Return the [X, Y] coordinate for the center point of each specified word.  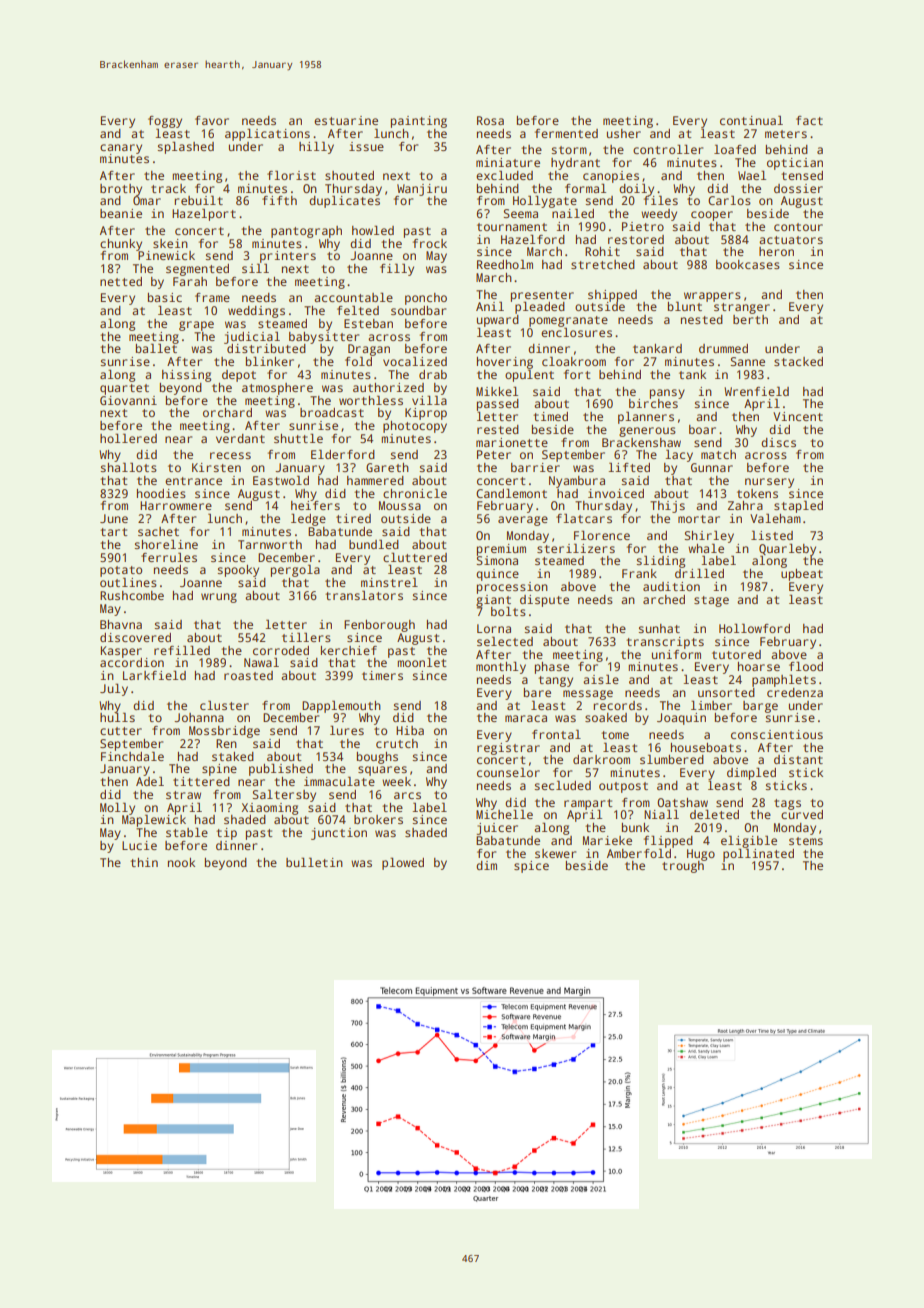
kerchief [349, 650]
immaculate [339, 781]
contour [798, 227]
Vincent [798, 416]
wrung [219, 598]
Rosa [490, 120]
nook [181, 862]
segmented [197, 270]
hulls [117, 717]
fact [809, 120]
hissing [186, 376]
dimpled [751, 773]
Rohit [602, 251]
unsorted [726, 692]
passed [498, 405]
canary [121, 149]
